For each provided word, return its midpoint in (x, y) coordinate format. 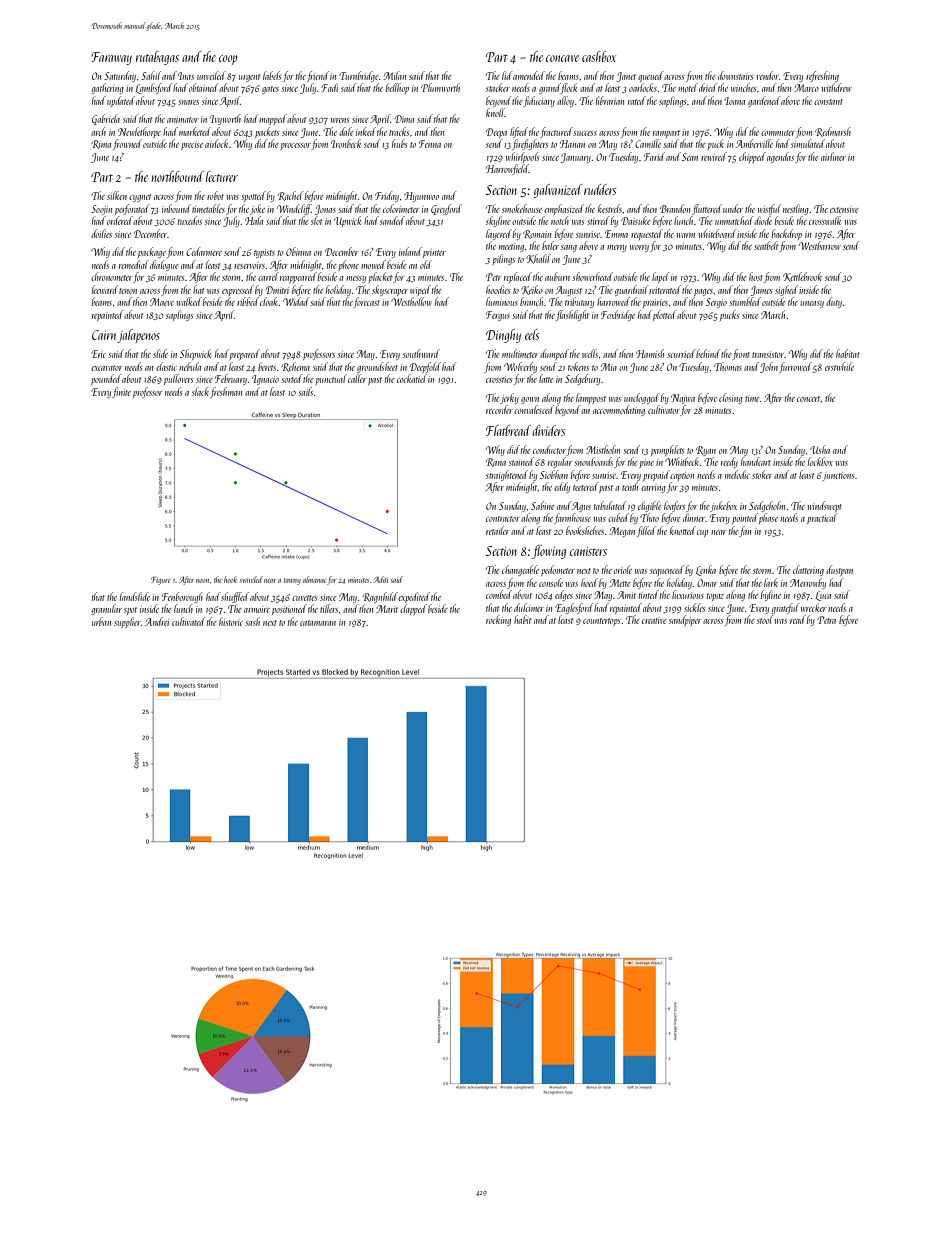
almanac (314, 579)
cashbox (599, 56)
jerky (509, 398)
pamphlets (667, 450)
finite (121, 392)
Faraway (111, 58)
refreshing (822, 76)
